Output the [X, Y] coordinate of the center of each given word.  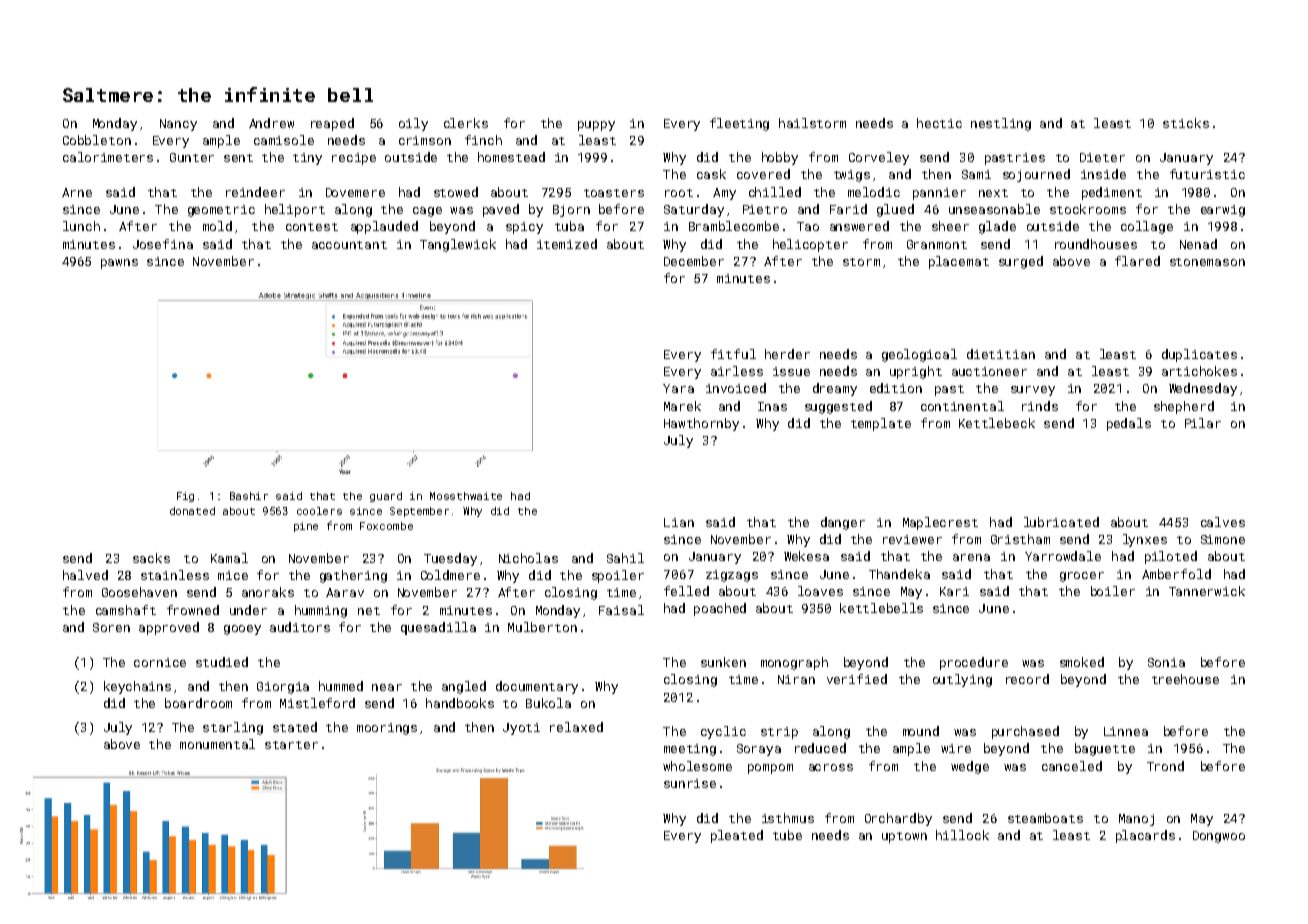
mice [233, 575]
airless [737, 371]
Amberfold [1176, 574]
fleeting [739, 124]
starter [291, 745]
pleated [737, 836]
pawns [119, 264]
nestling [1001, 124]
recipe [354, 159]
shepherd [1184, 407]
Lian [679, 522]
